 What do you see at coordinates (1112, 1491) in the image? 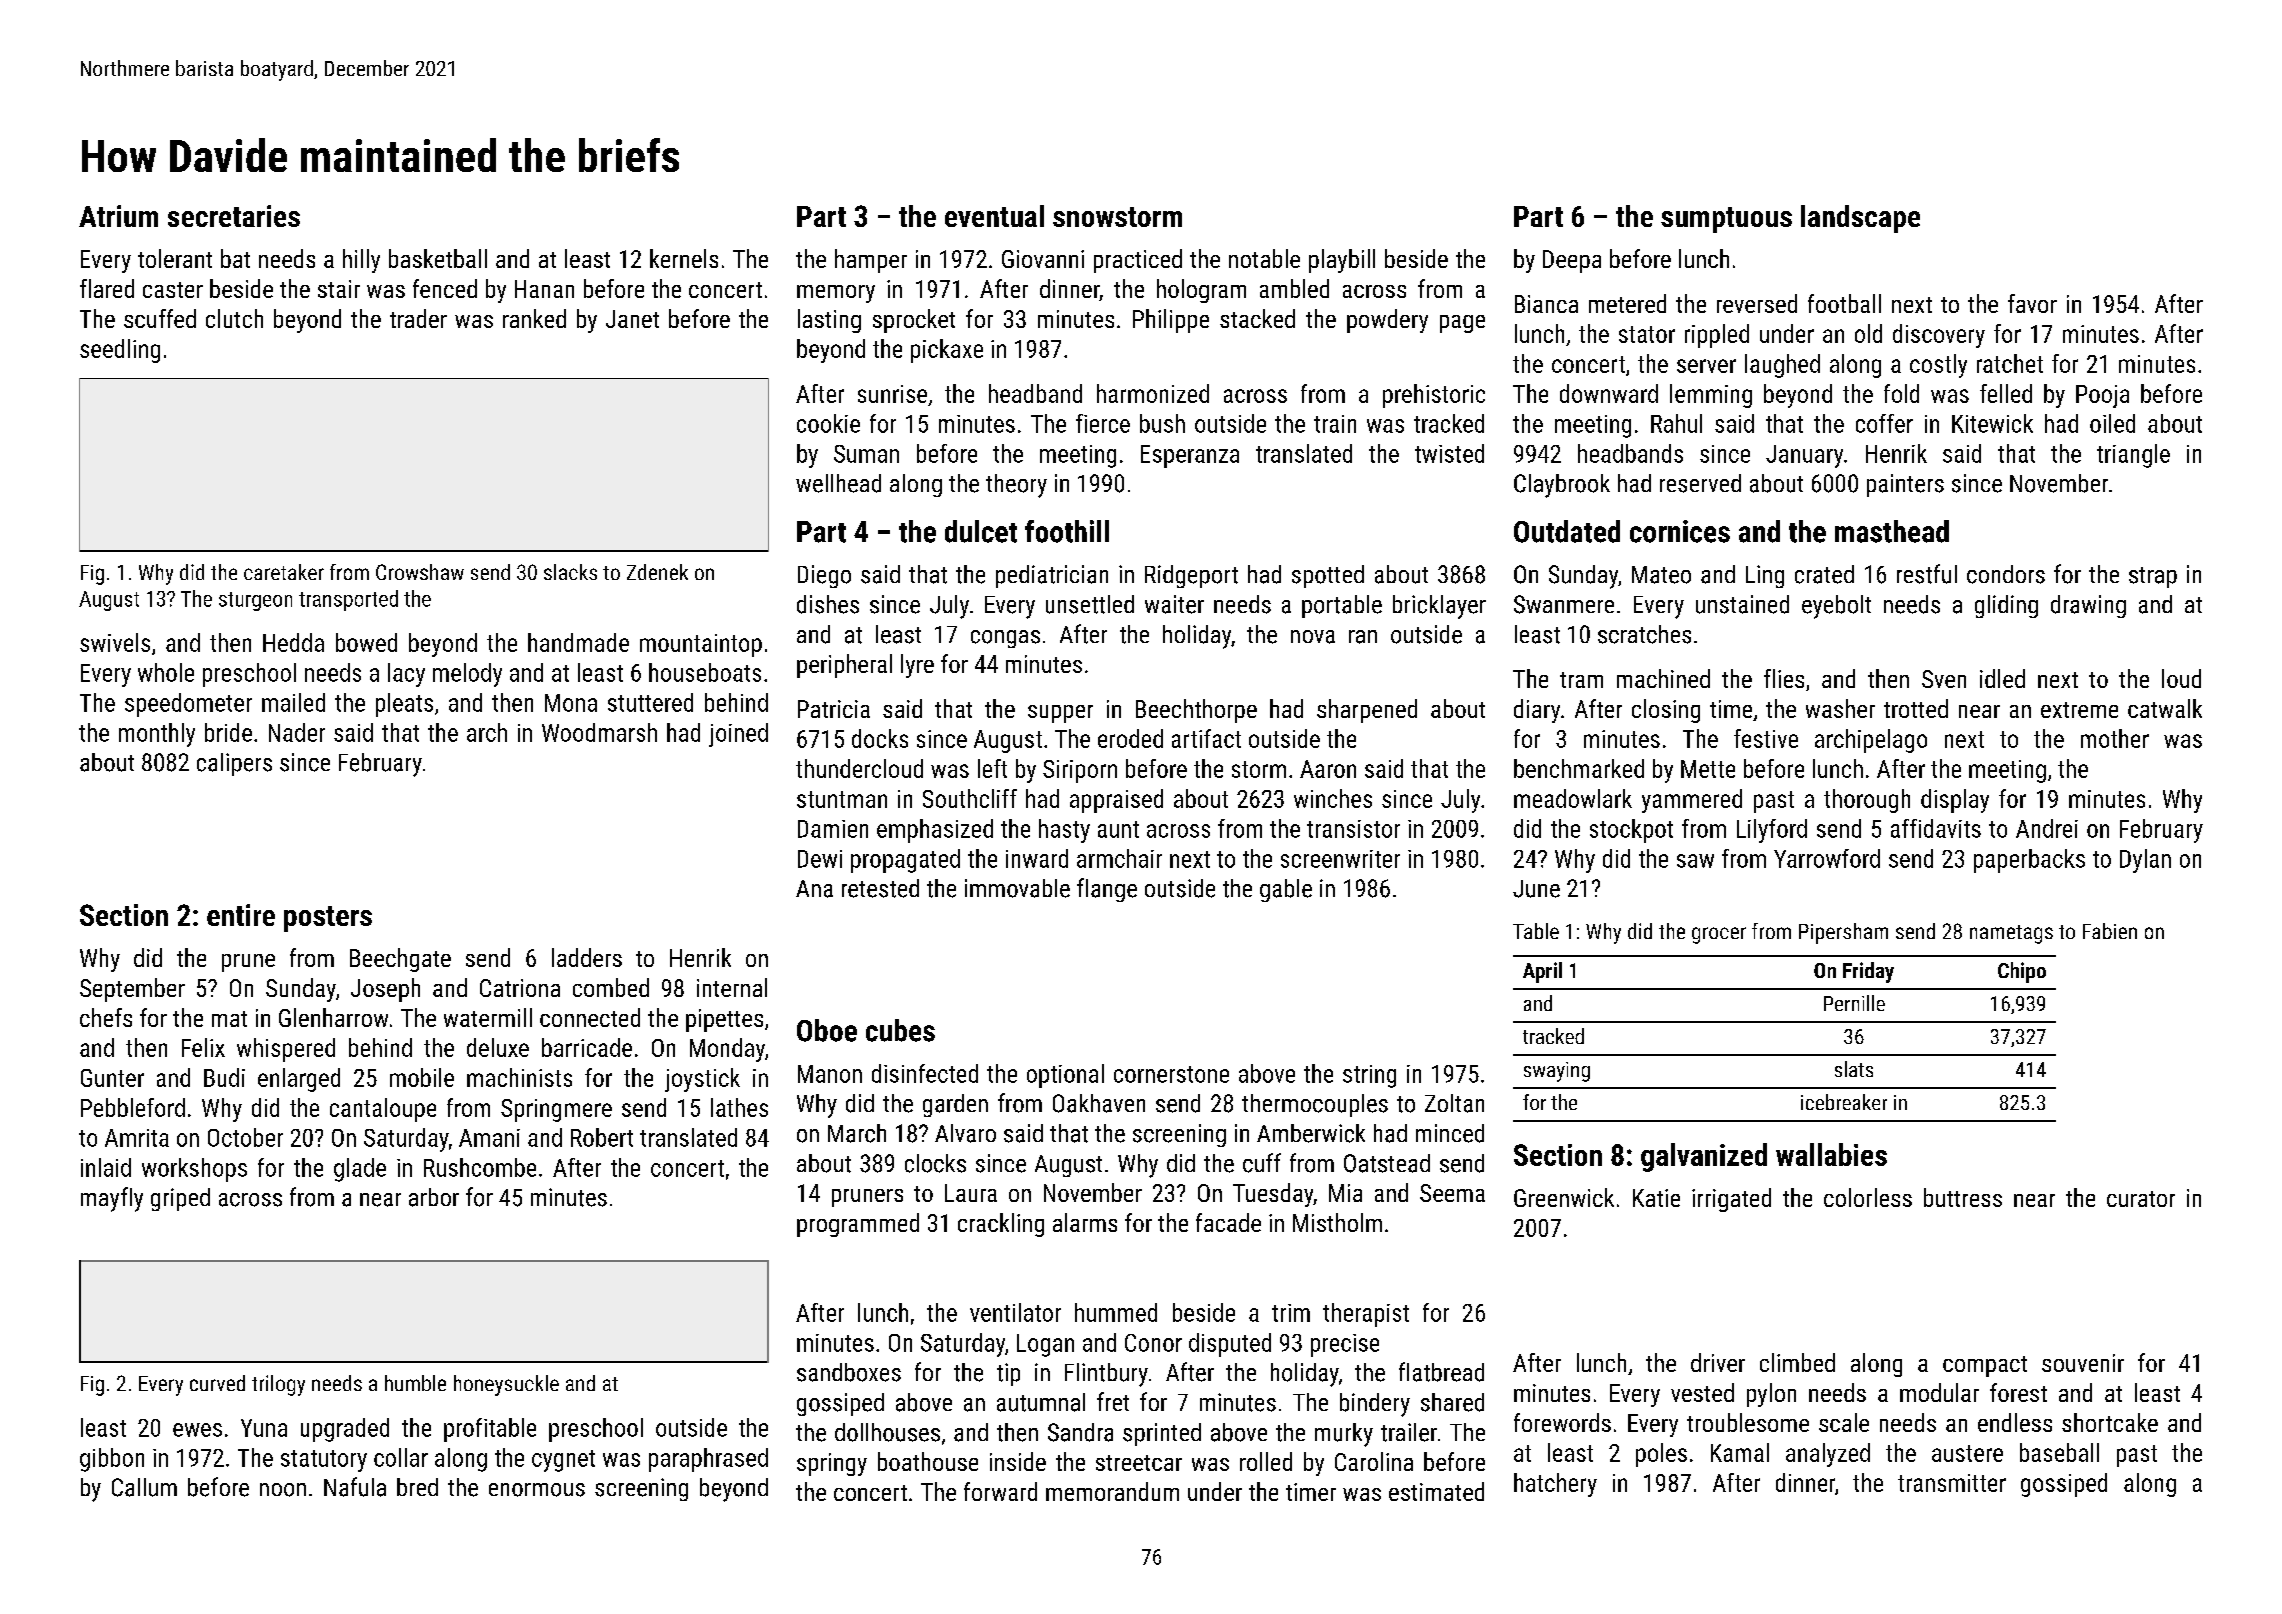
I see `memorandum` at bounding box center [1112, 1491].
